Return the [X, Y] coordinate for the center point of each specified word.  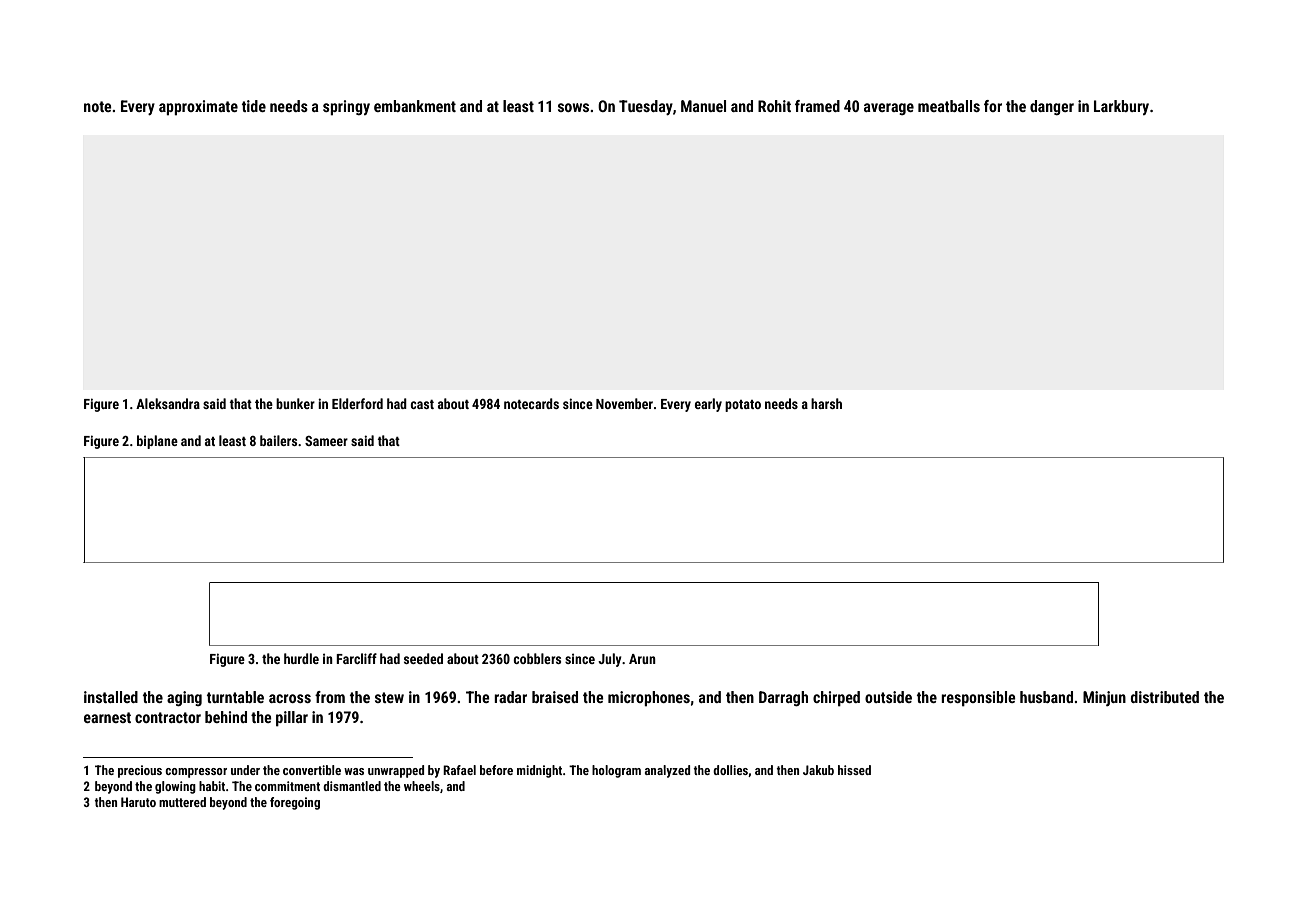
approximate [198, 108]
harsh [826, 403]
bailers [278, 440]
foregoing [295, 803]
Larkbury [1121, 107]
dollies [730, 770]
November [624, 403]
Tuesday [646, 107]
